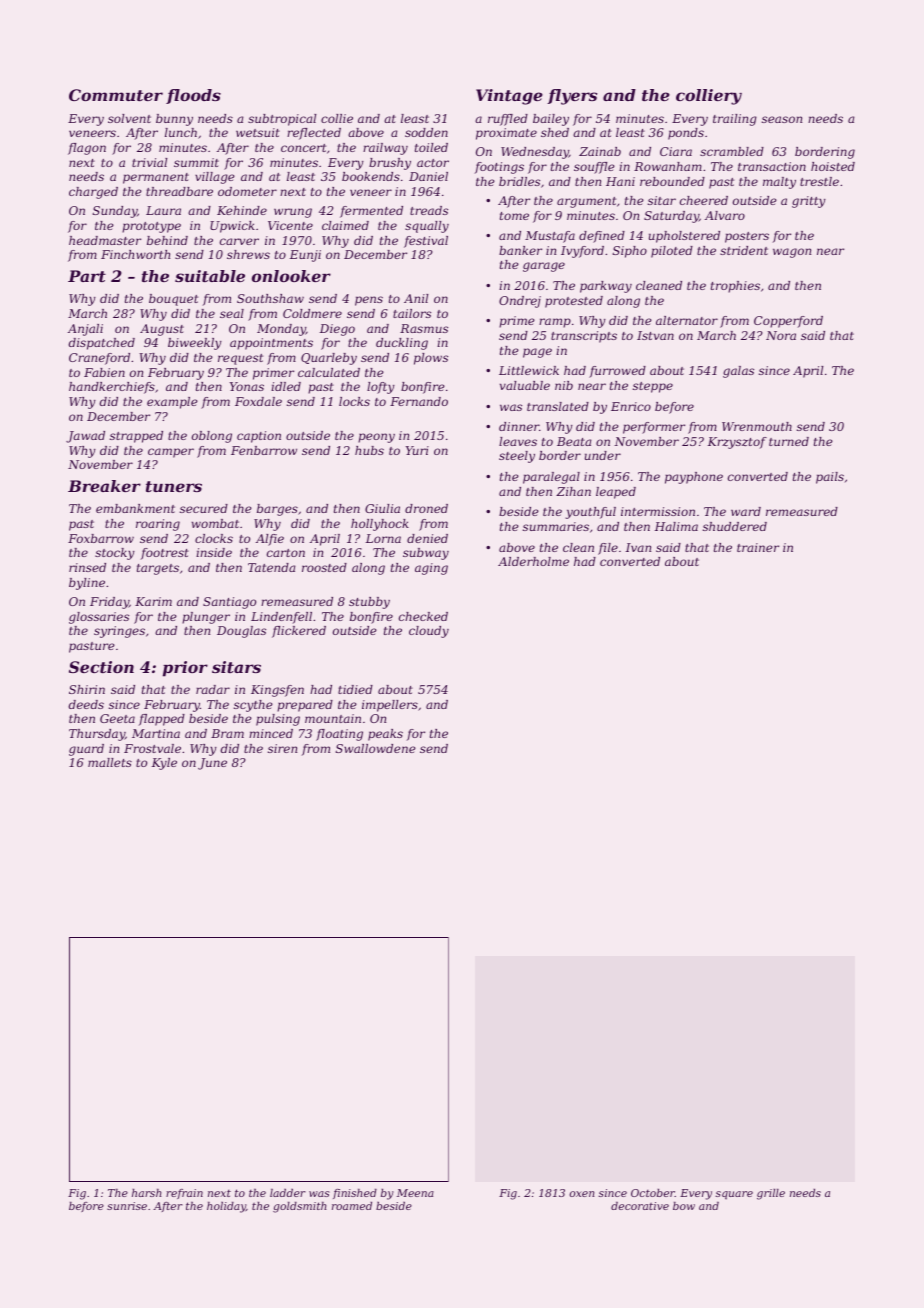 This screenshot has width=924, height=1308. What do you see at coordinates (509, 97) in the screenshot?
I see `Vintage` at bounding box center [509, 97].
